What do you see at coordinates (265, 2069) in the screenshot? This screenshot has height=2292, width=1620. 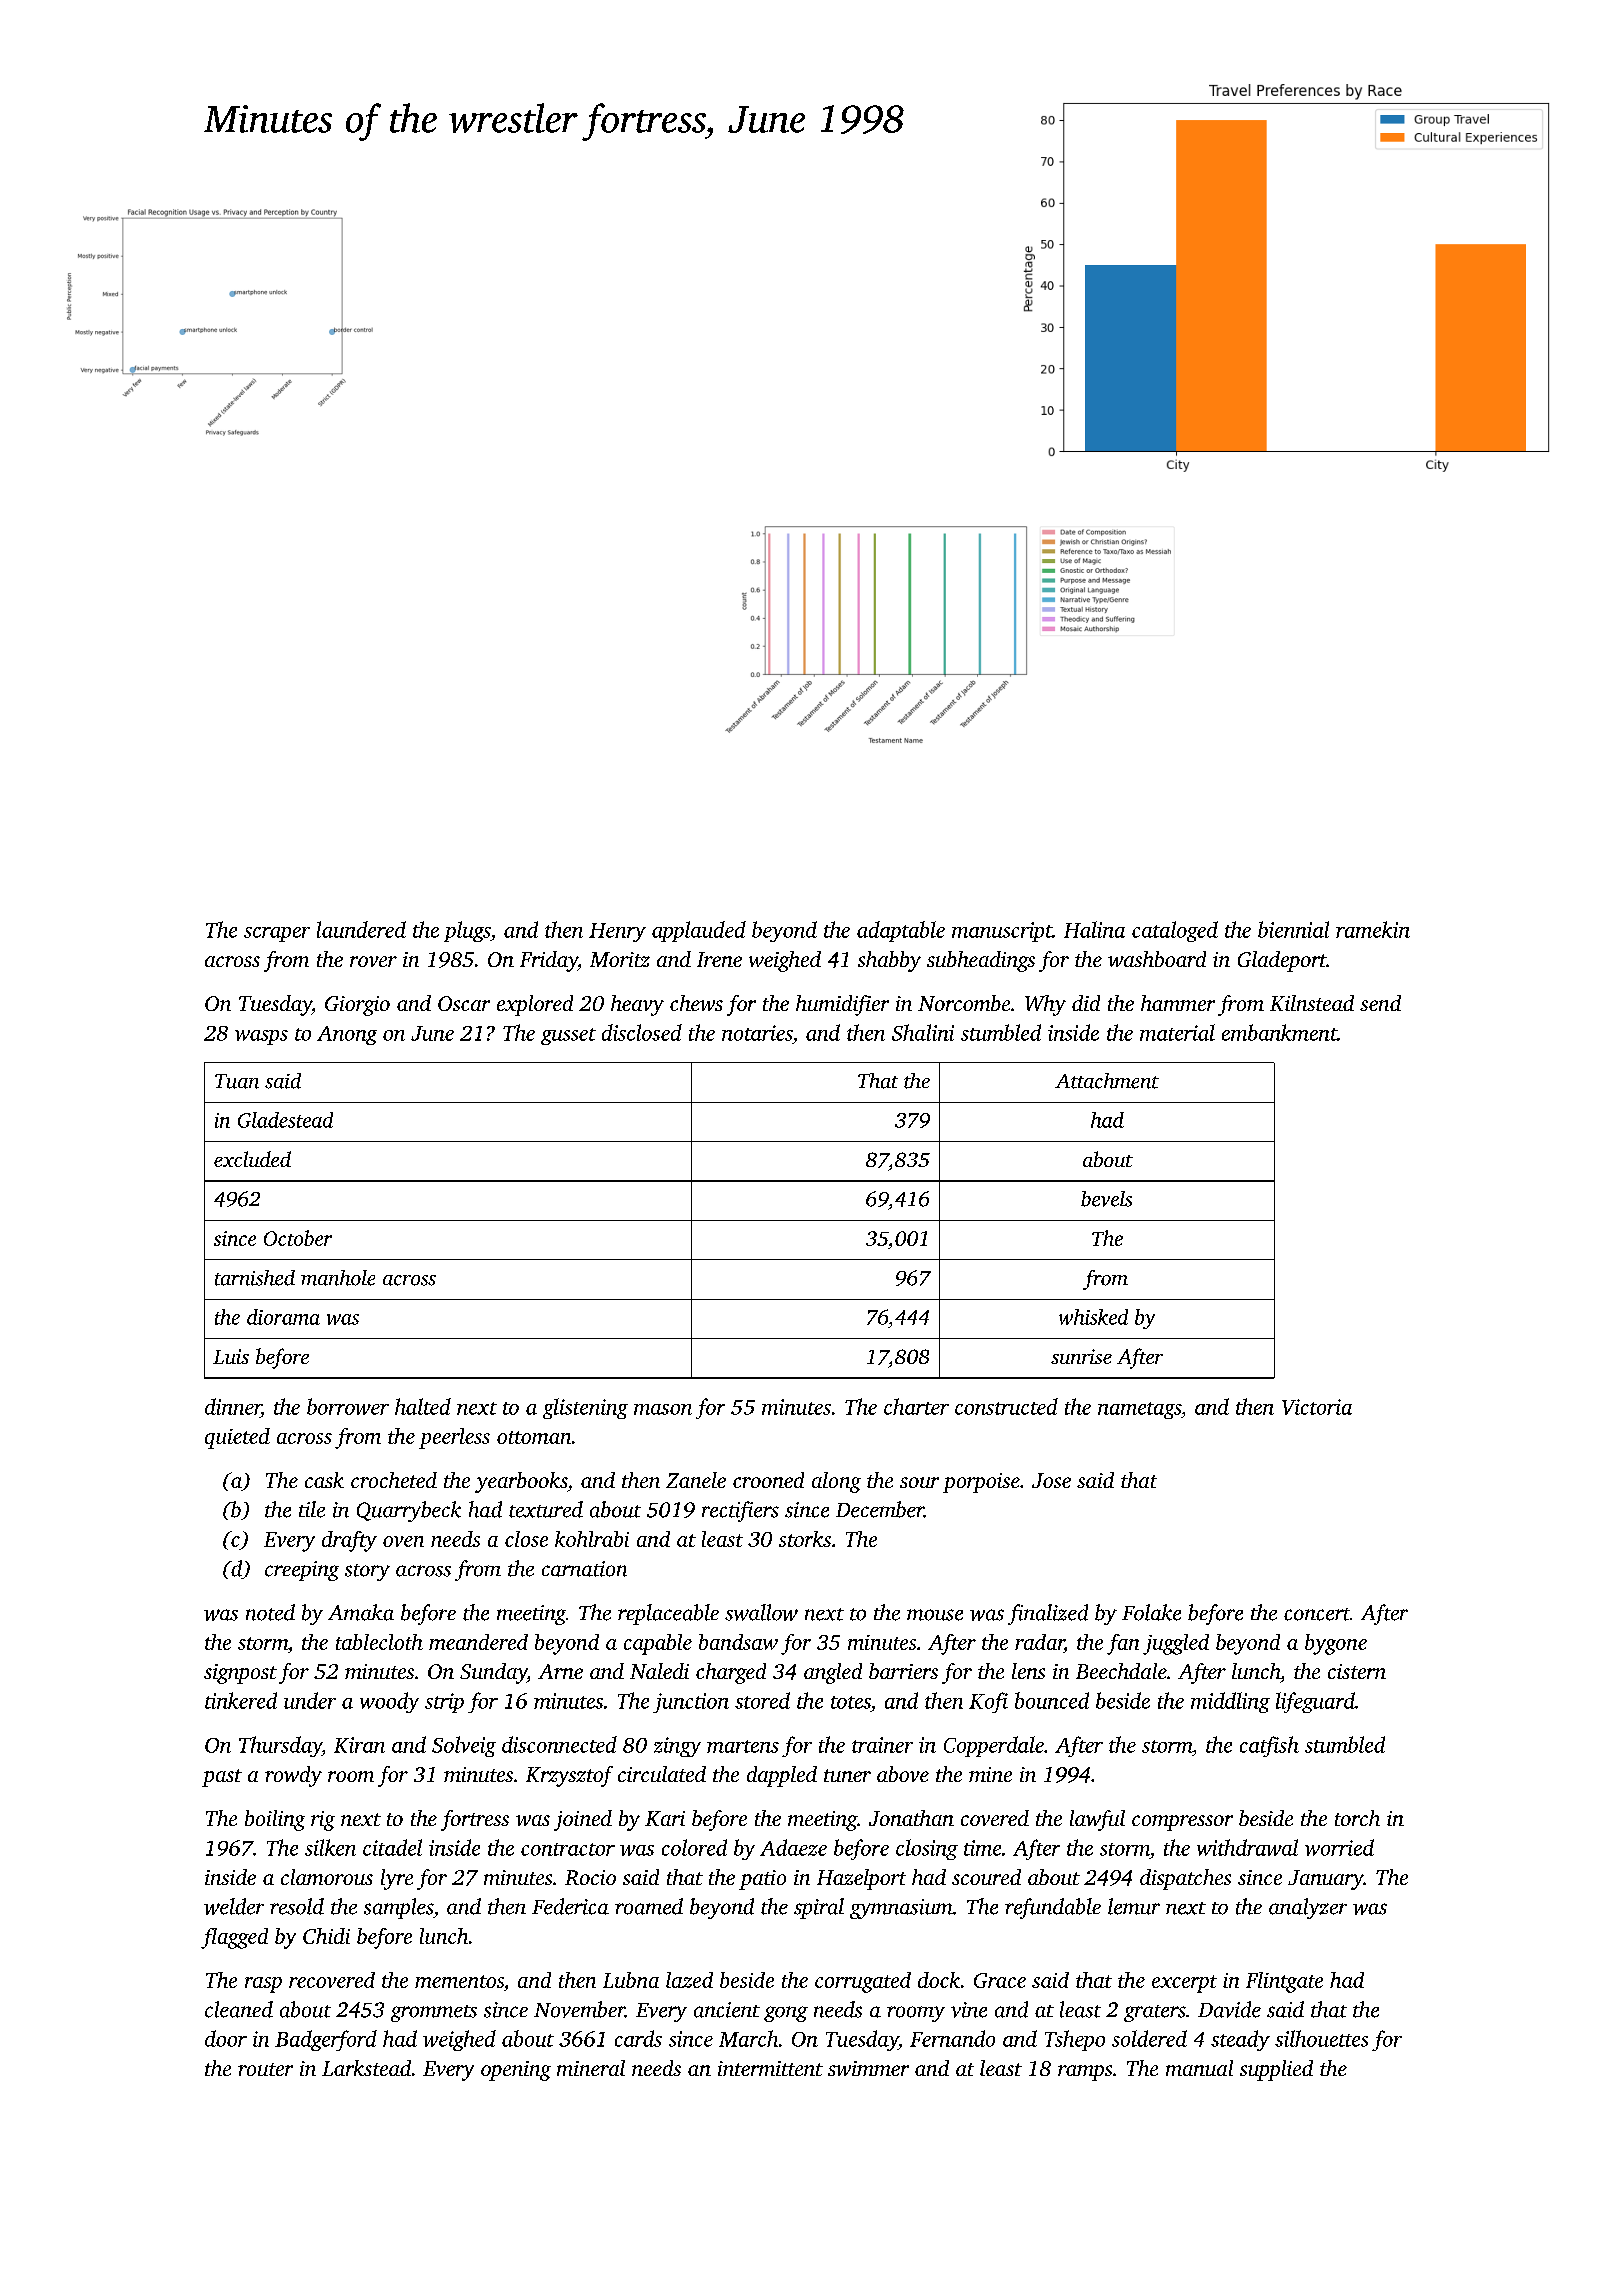 I see `router` at bounding box center [265, 2069].
